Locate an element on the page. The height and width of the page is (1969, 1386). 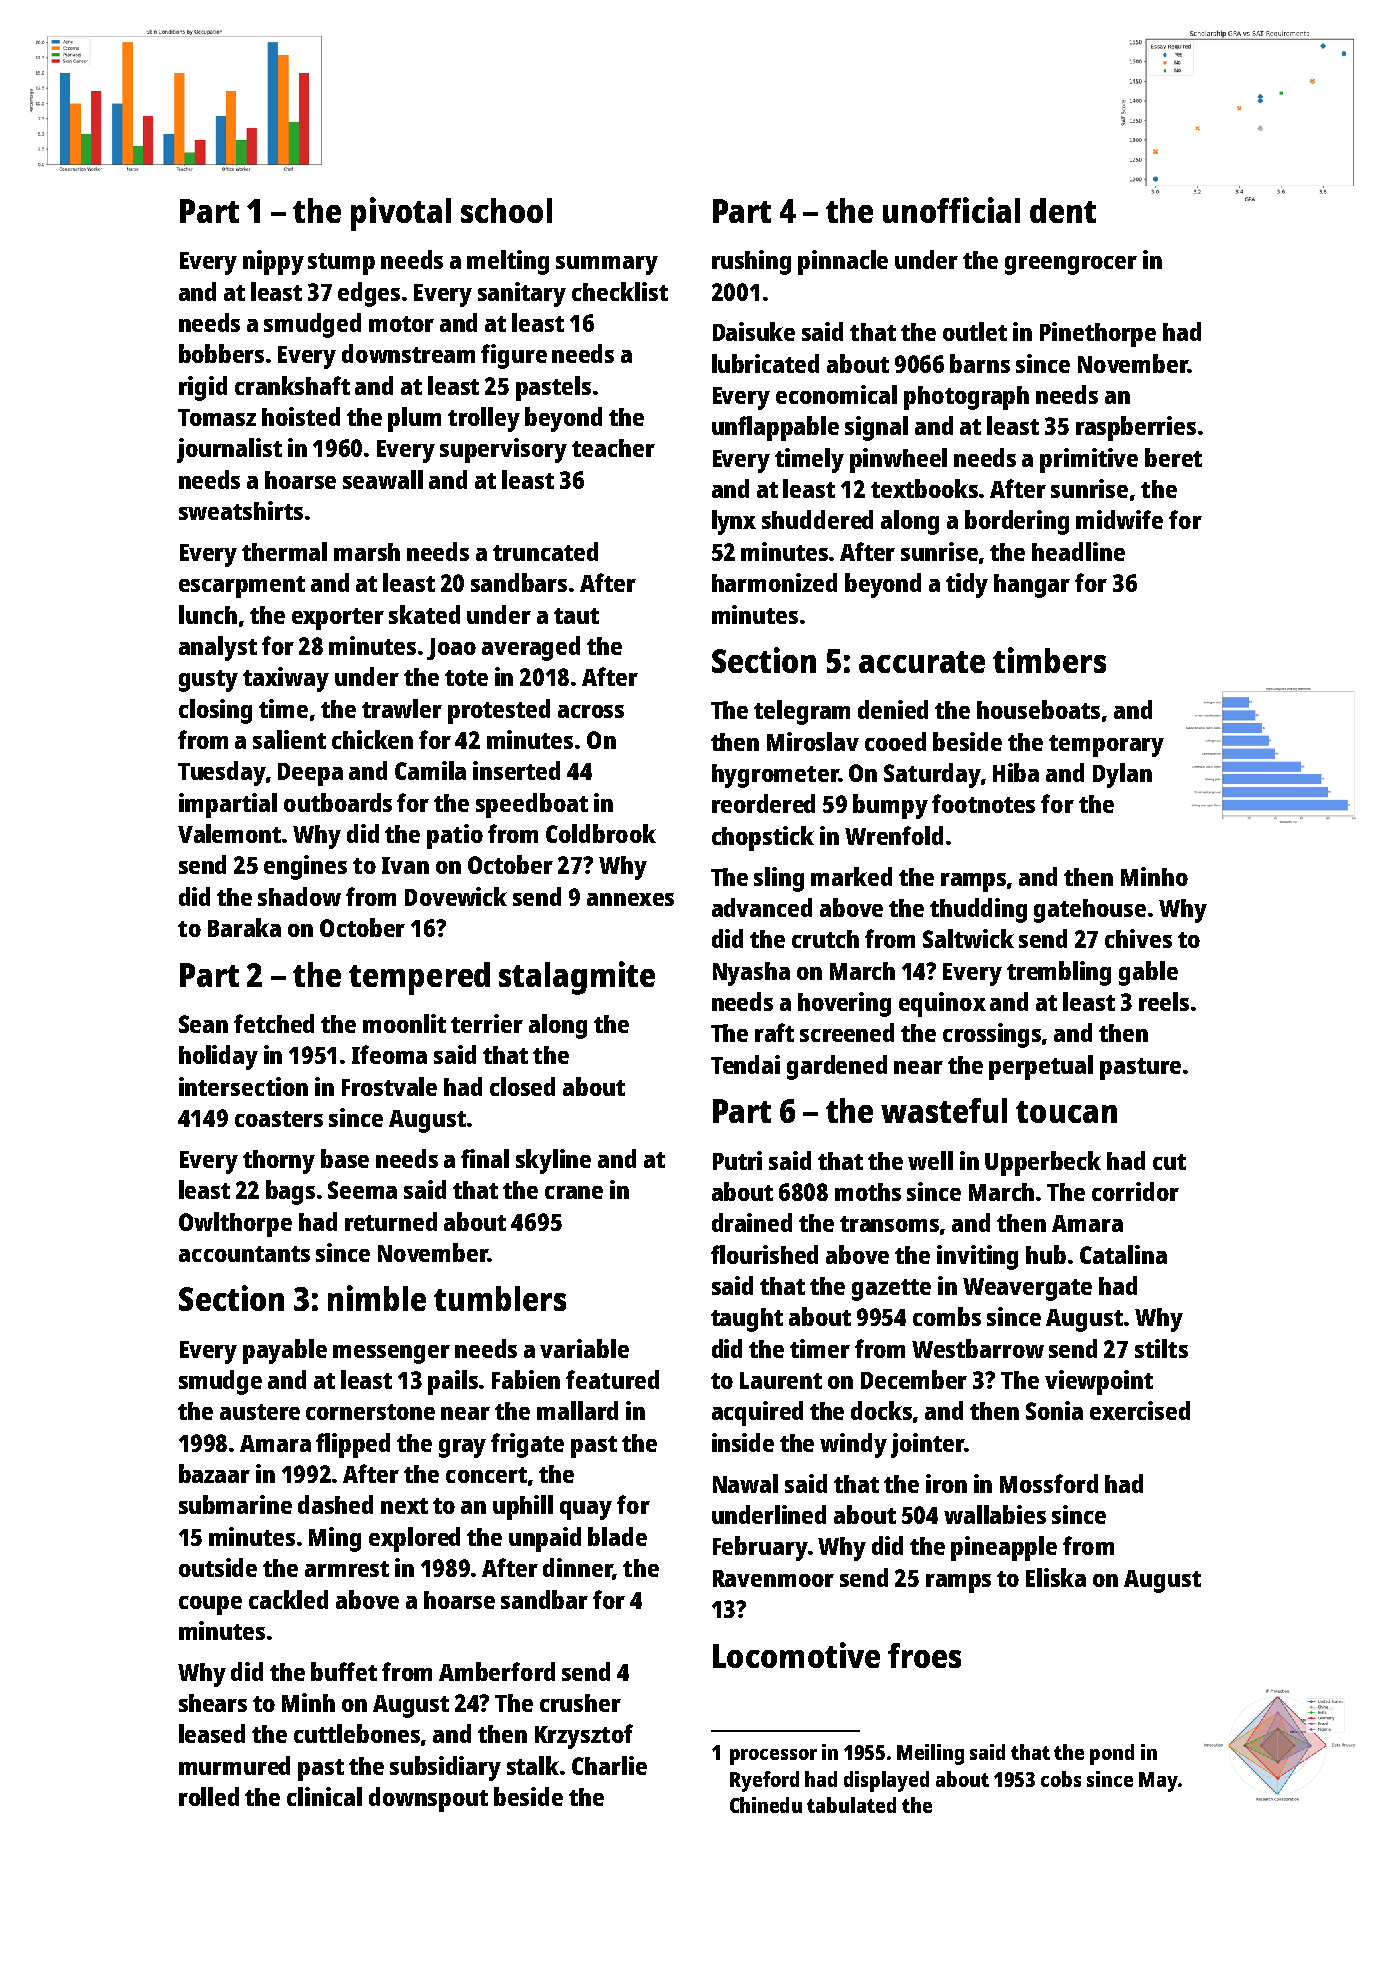
greengrocer is located at coordinates (1071, 265).
